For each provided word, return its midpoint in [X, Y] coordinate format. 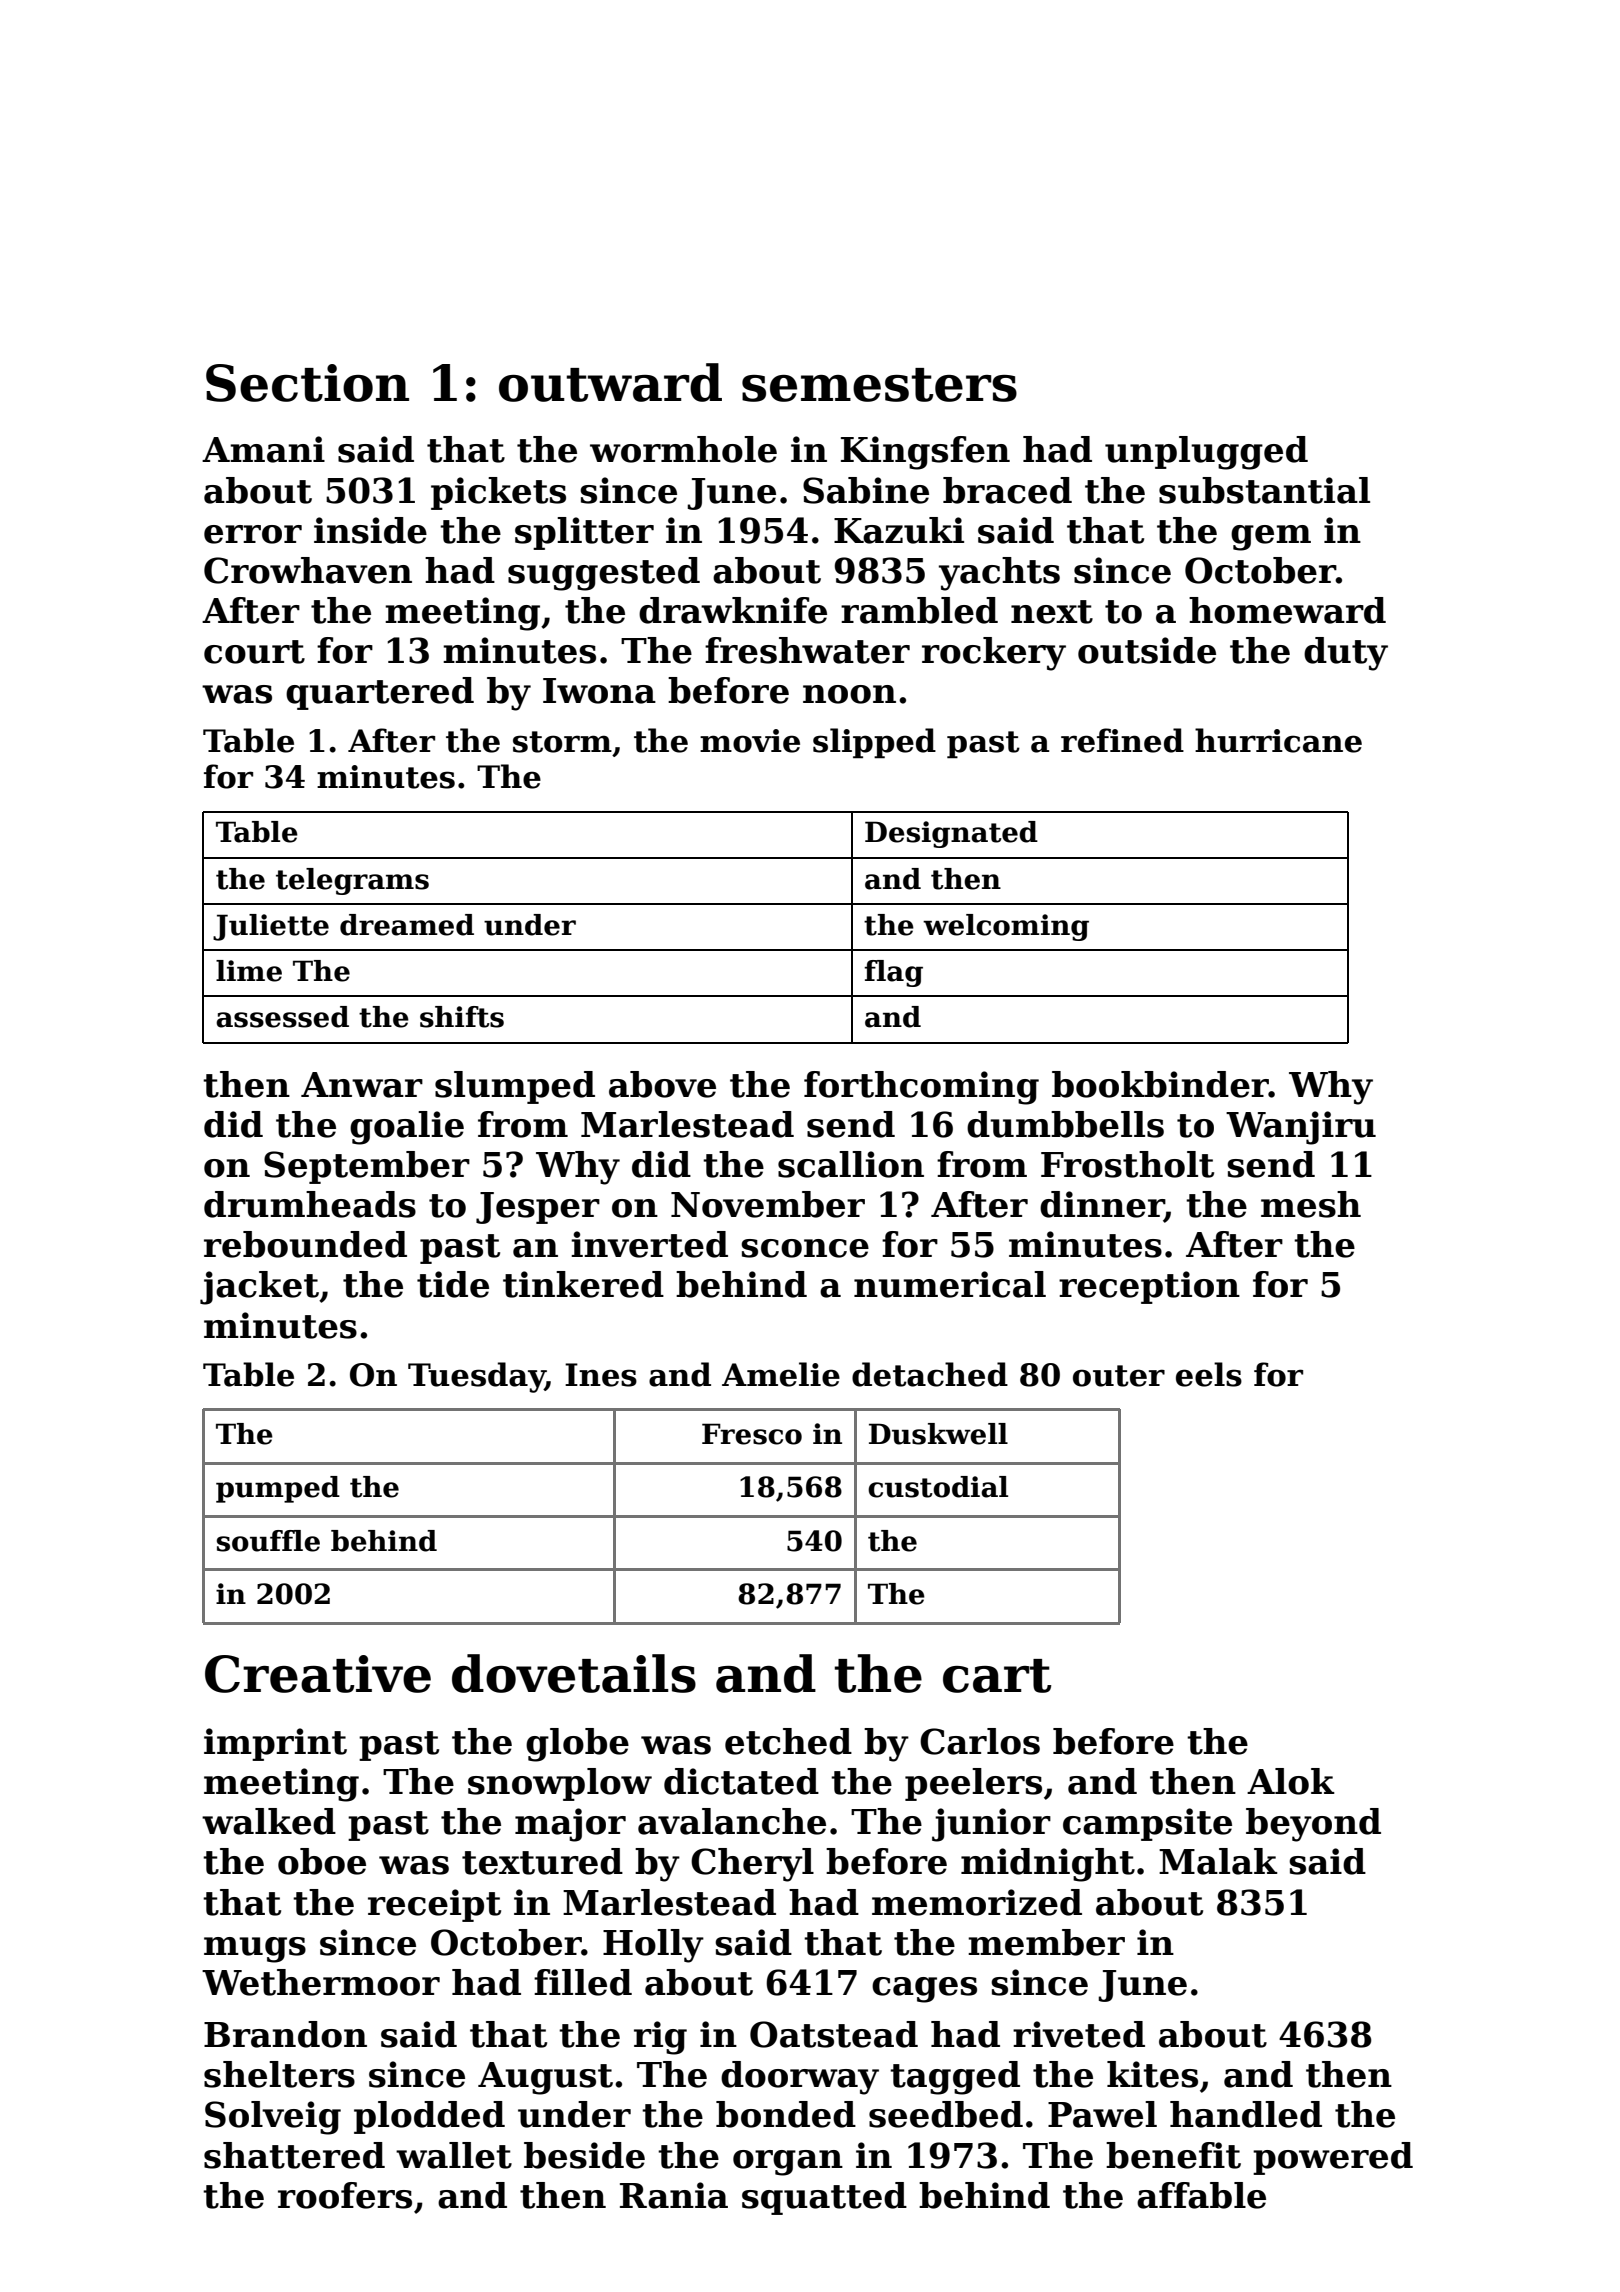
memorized [977, 1902]
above [662, 1084]
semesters [879, 385]
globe [577, 1745]
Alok [1291, 1781]
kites [1152, 2074]
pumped [278, 1489]
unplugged [1206, 453]
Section [307, 383]
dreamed [407, 925]
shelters [279, 2074]
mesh [1311, 1204]
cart [997, 1676]
